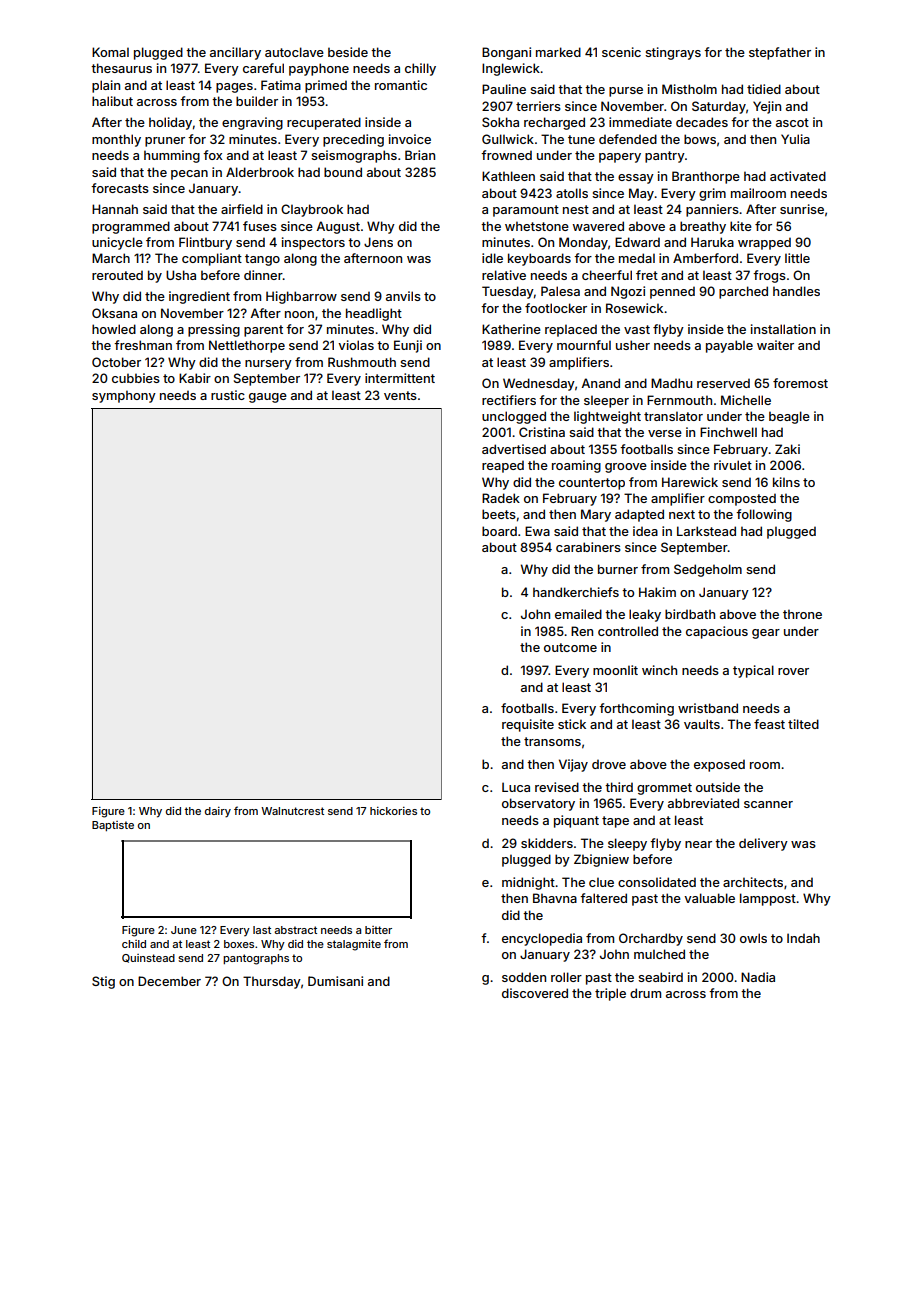 This image has height=1308, width=924. Describe the element at coordinates (708, 570) in the image. I see `Sedgeholm` at that location.
